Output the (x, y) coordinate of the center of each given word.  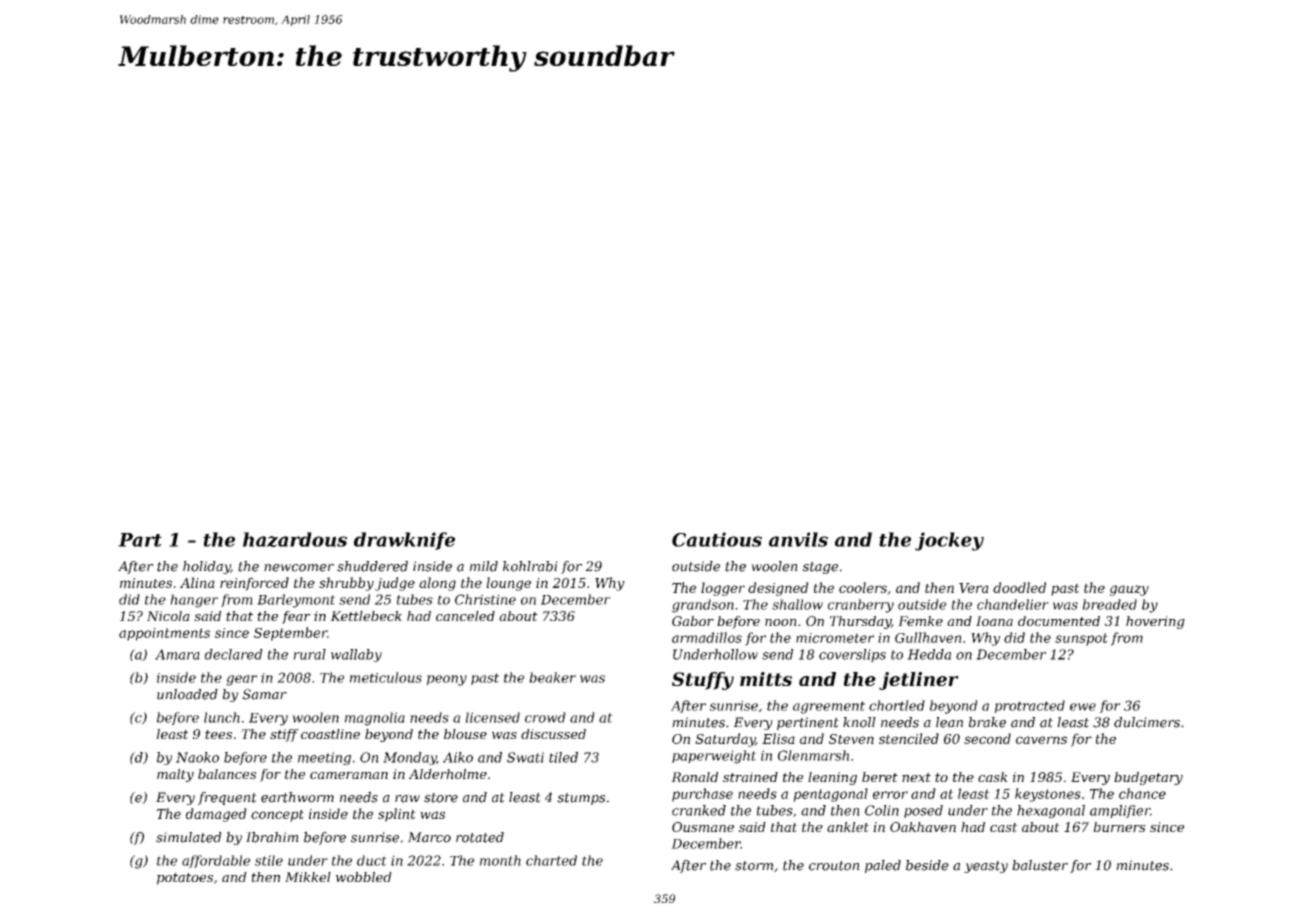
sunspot (1081, 639)
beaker (552, 677)
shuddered (372, 566)
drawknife (404, 541)
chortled (897, 705)
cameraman (349, 775)
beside (927, 865)
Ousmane (703, 827)
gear (241, 680)
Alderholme (448, 774)
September (290, 634)
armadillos (707, 637)
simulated (189, 837)
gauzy (1129, 590)
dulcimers (1147, 722)
